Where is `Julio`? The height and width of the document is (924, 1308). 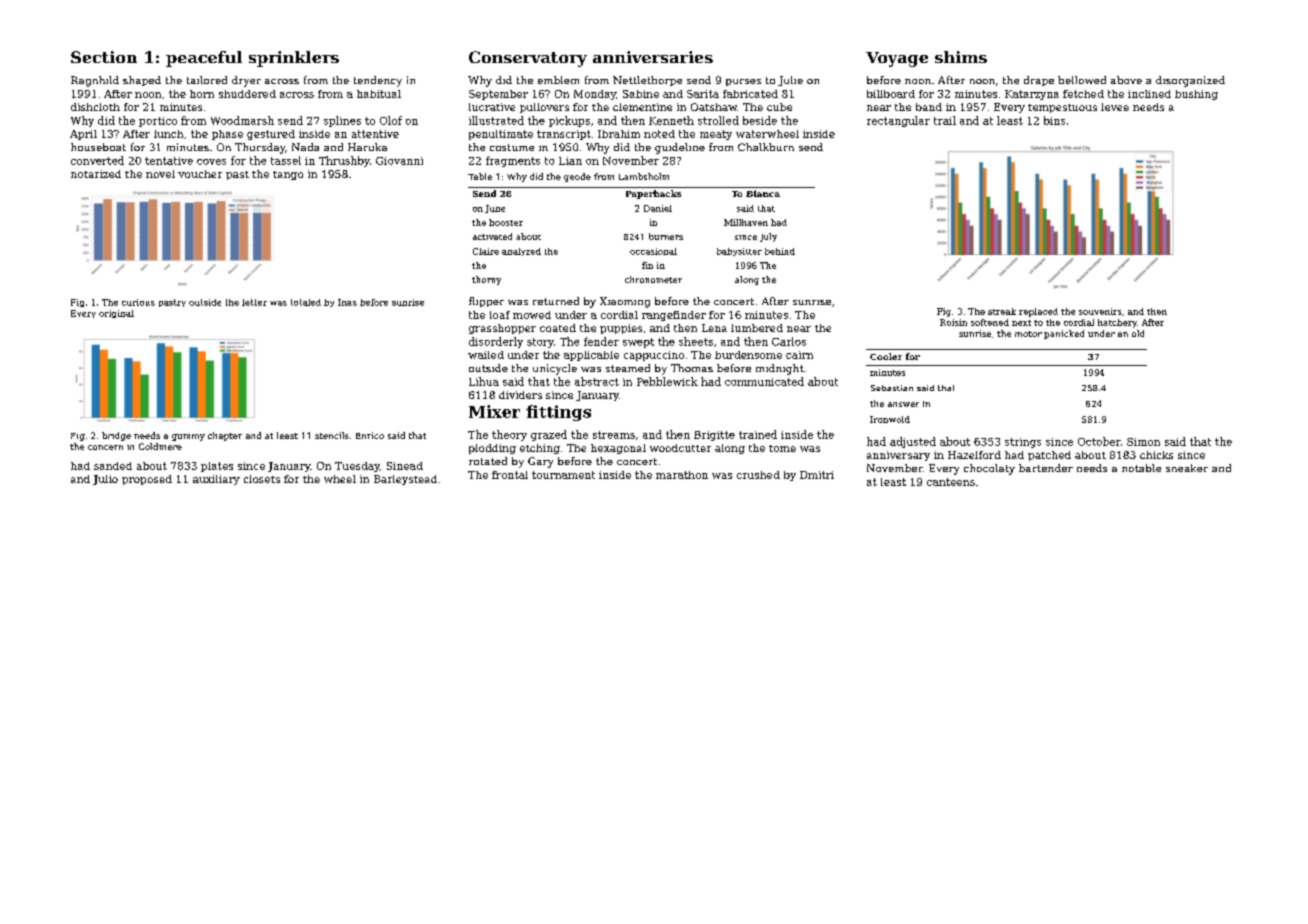
Julio is located at coordinates (105, 480).
